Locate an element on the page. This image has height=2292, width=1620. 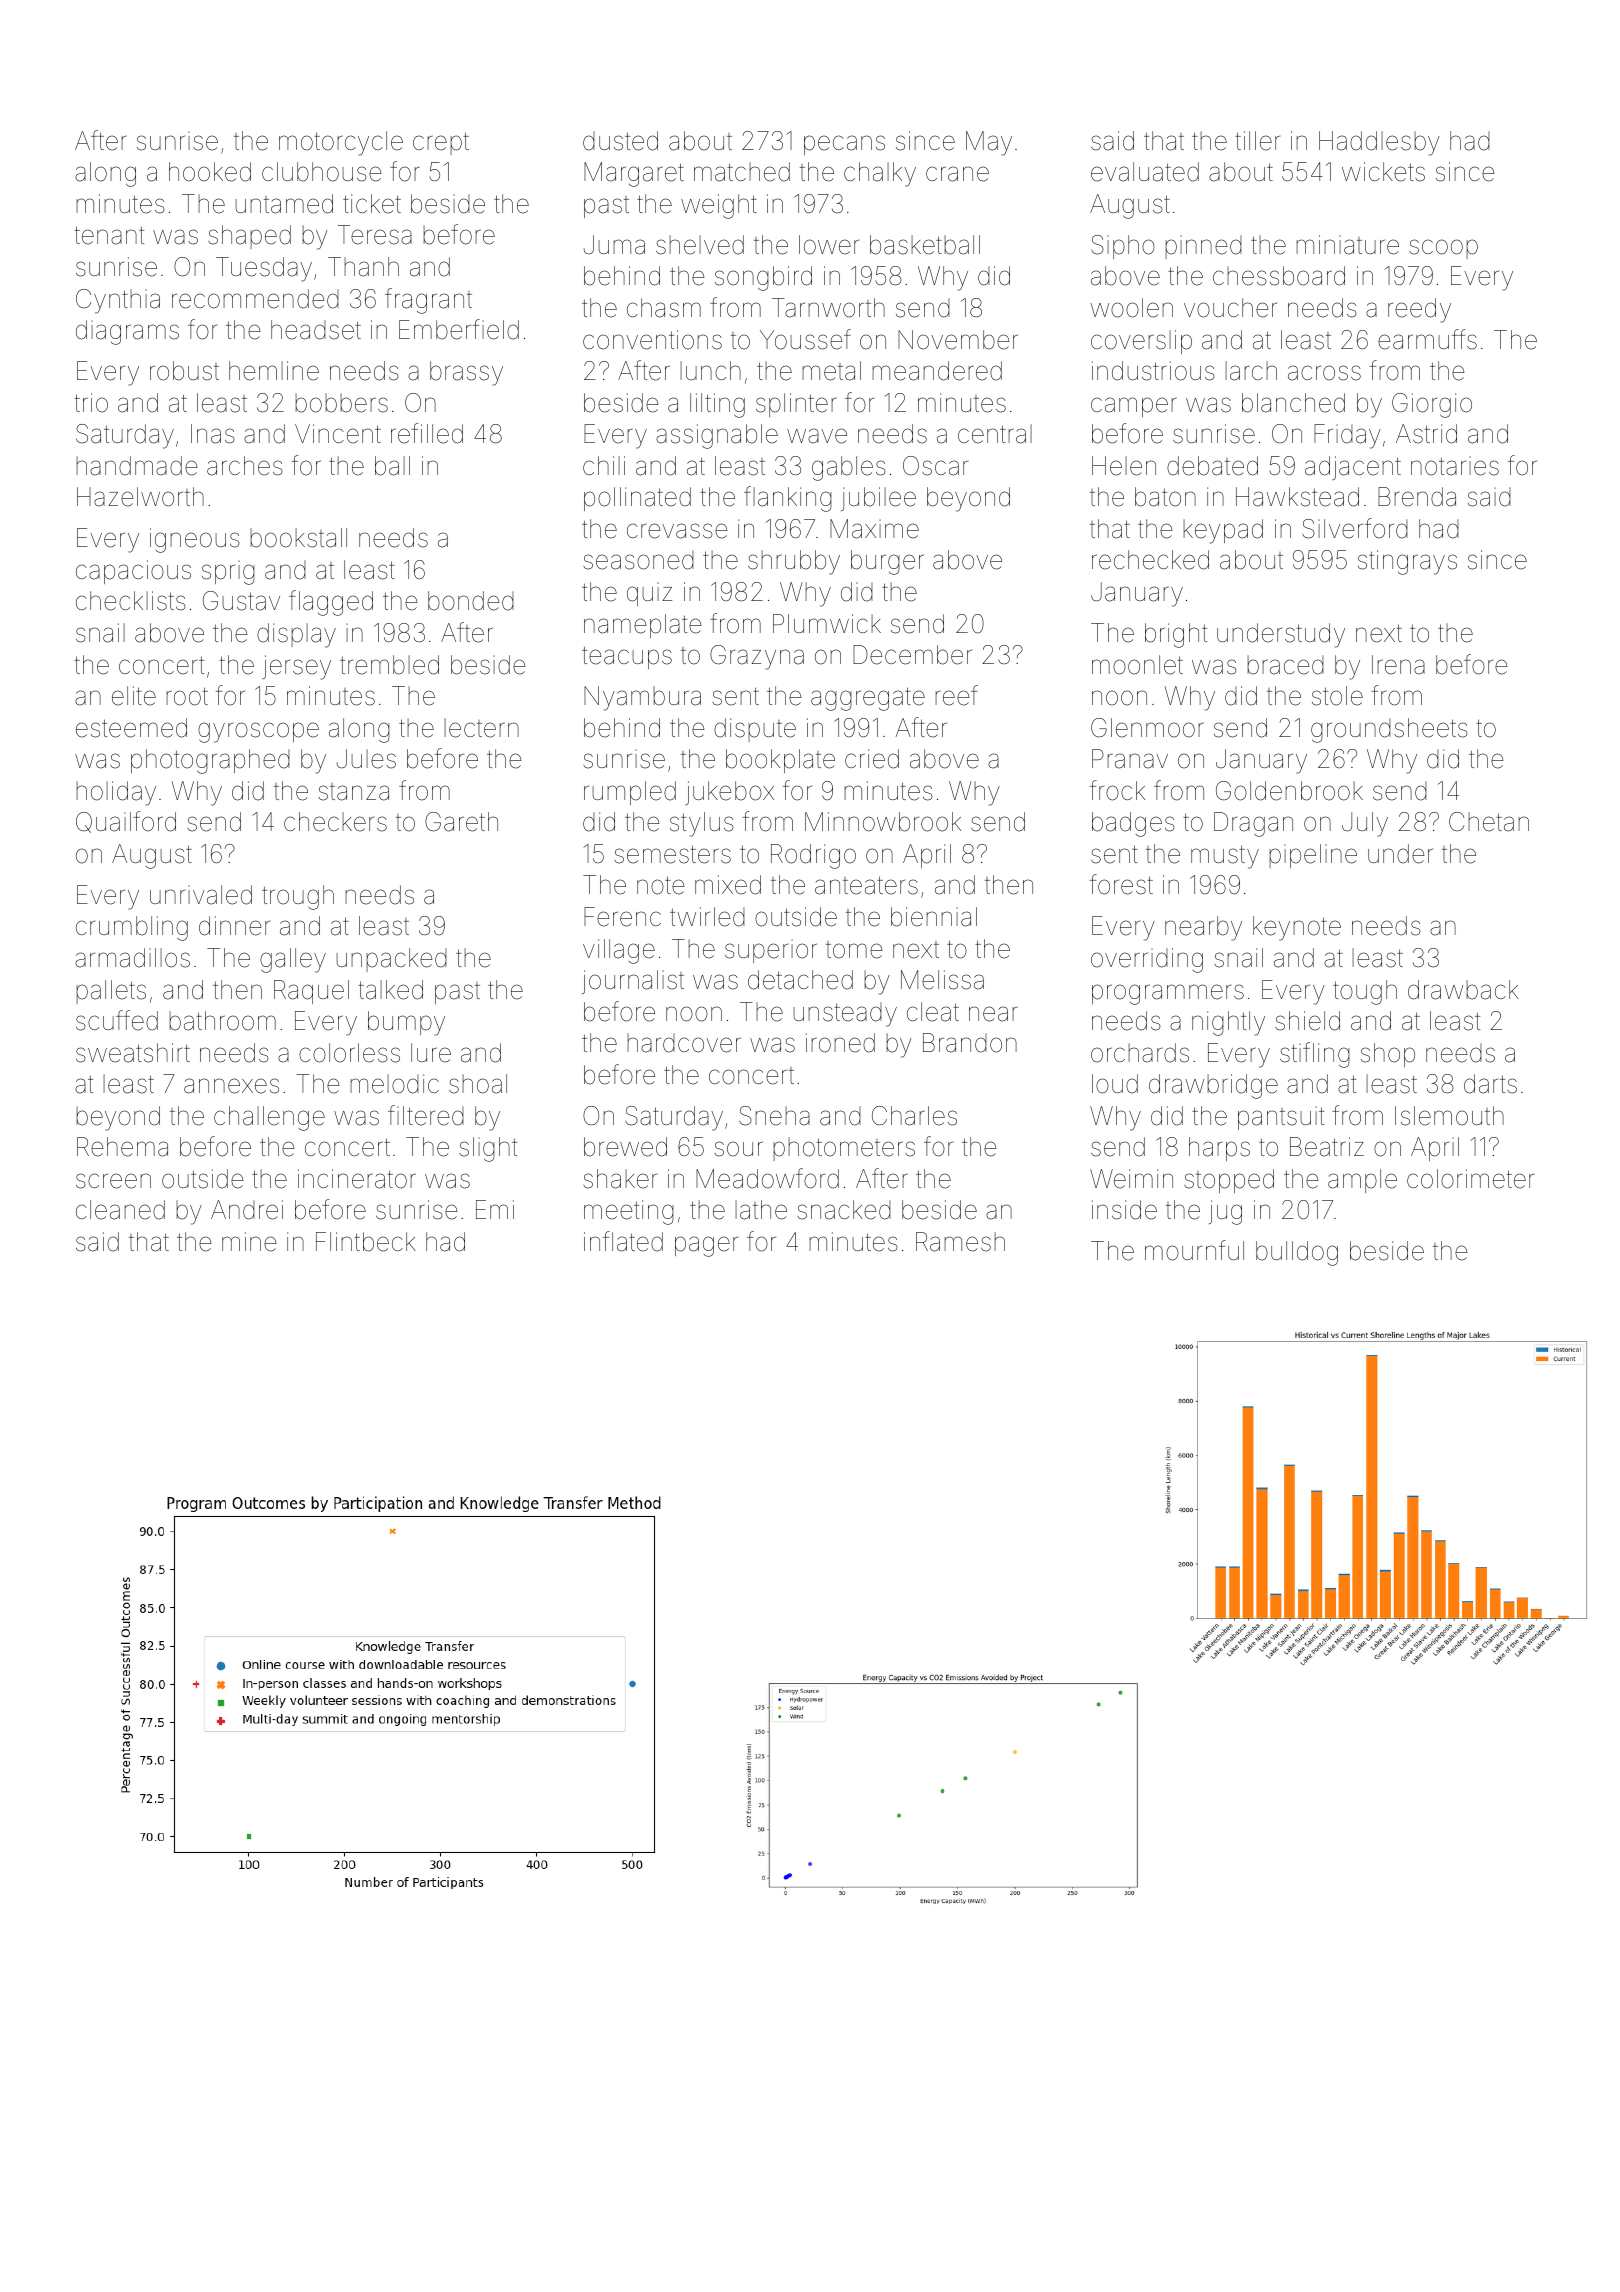
annexes is located at coordinates (231, 1086).
